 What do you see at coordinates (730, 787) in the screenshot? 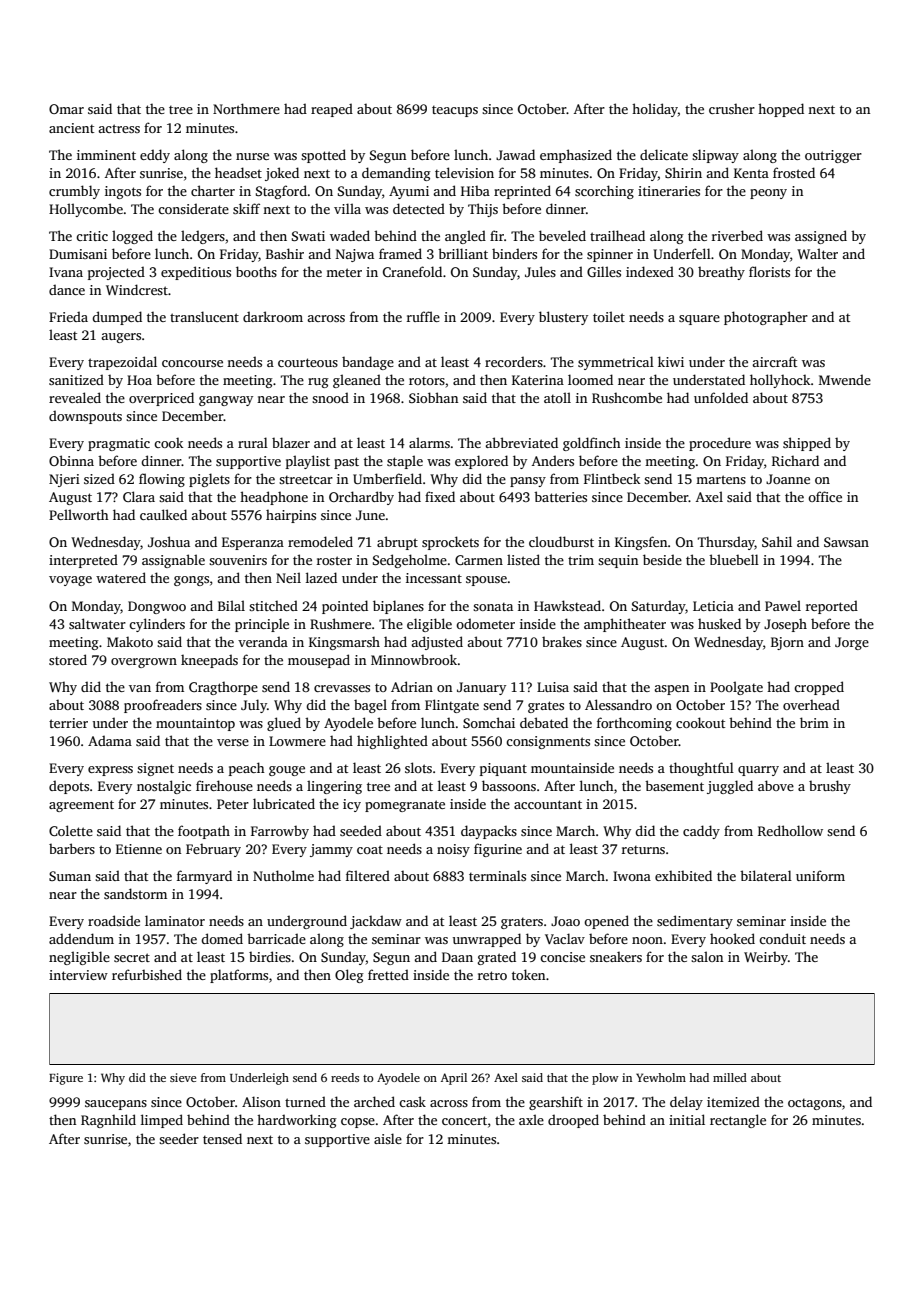
I see `juggled` at bounding box center [730, 787].
